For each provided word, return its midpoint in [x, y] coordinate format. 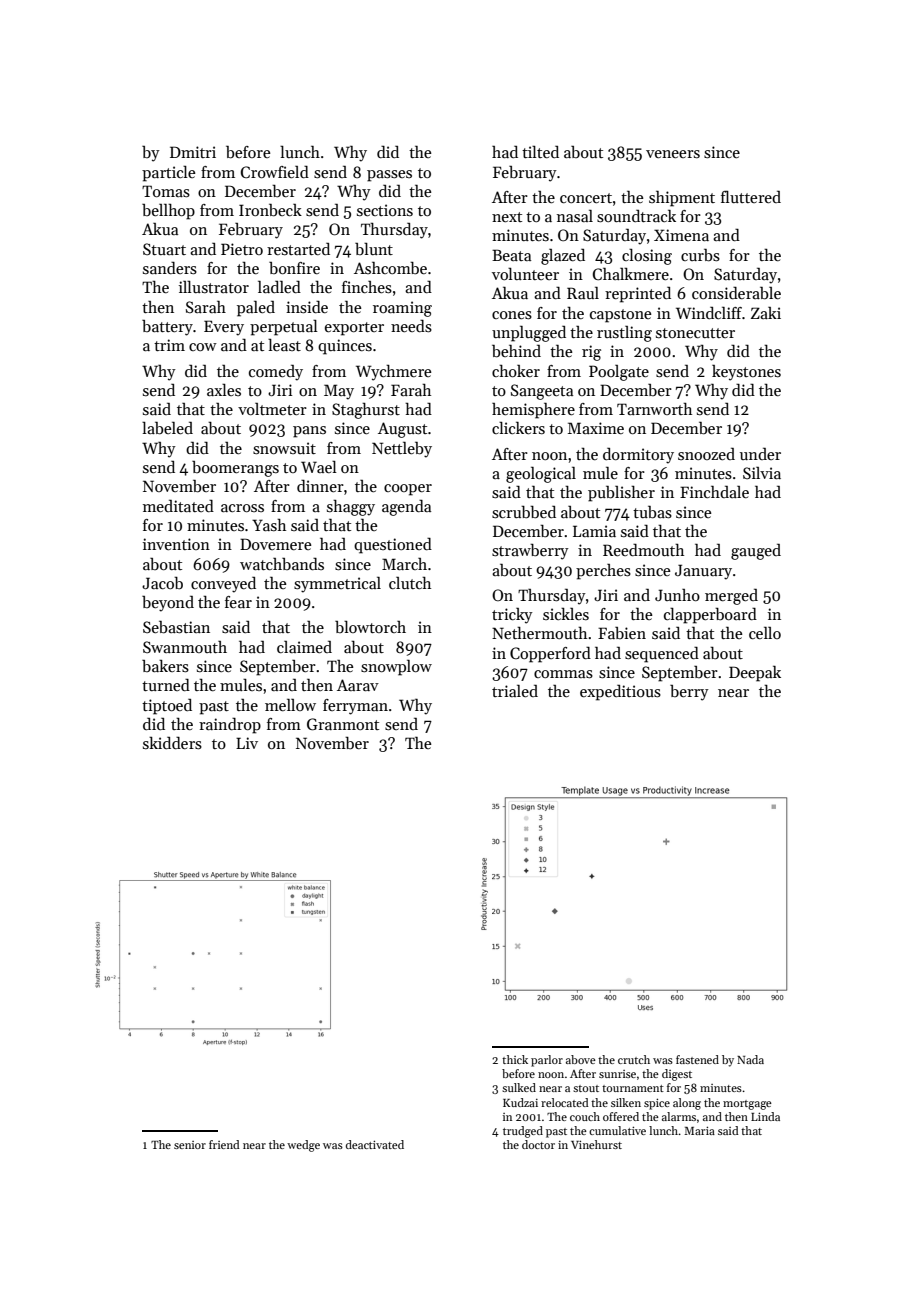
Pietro [242, 249]
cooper [408, 490]
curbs [700, 255]
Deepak [755, 674]
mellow [290, 704]
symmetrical [337, 585]
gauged [756, 551]
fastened [697, 1059]
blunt [374, 248]
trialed [515, 690]
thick [515, 1059]
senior [190, 1145]
